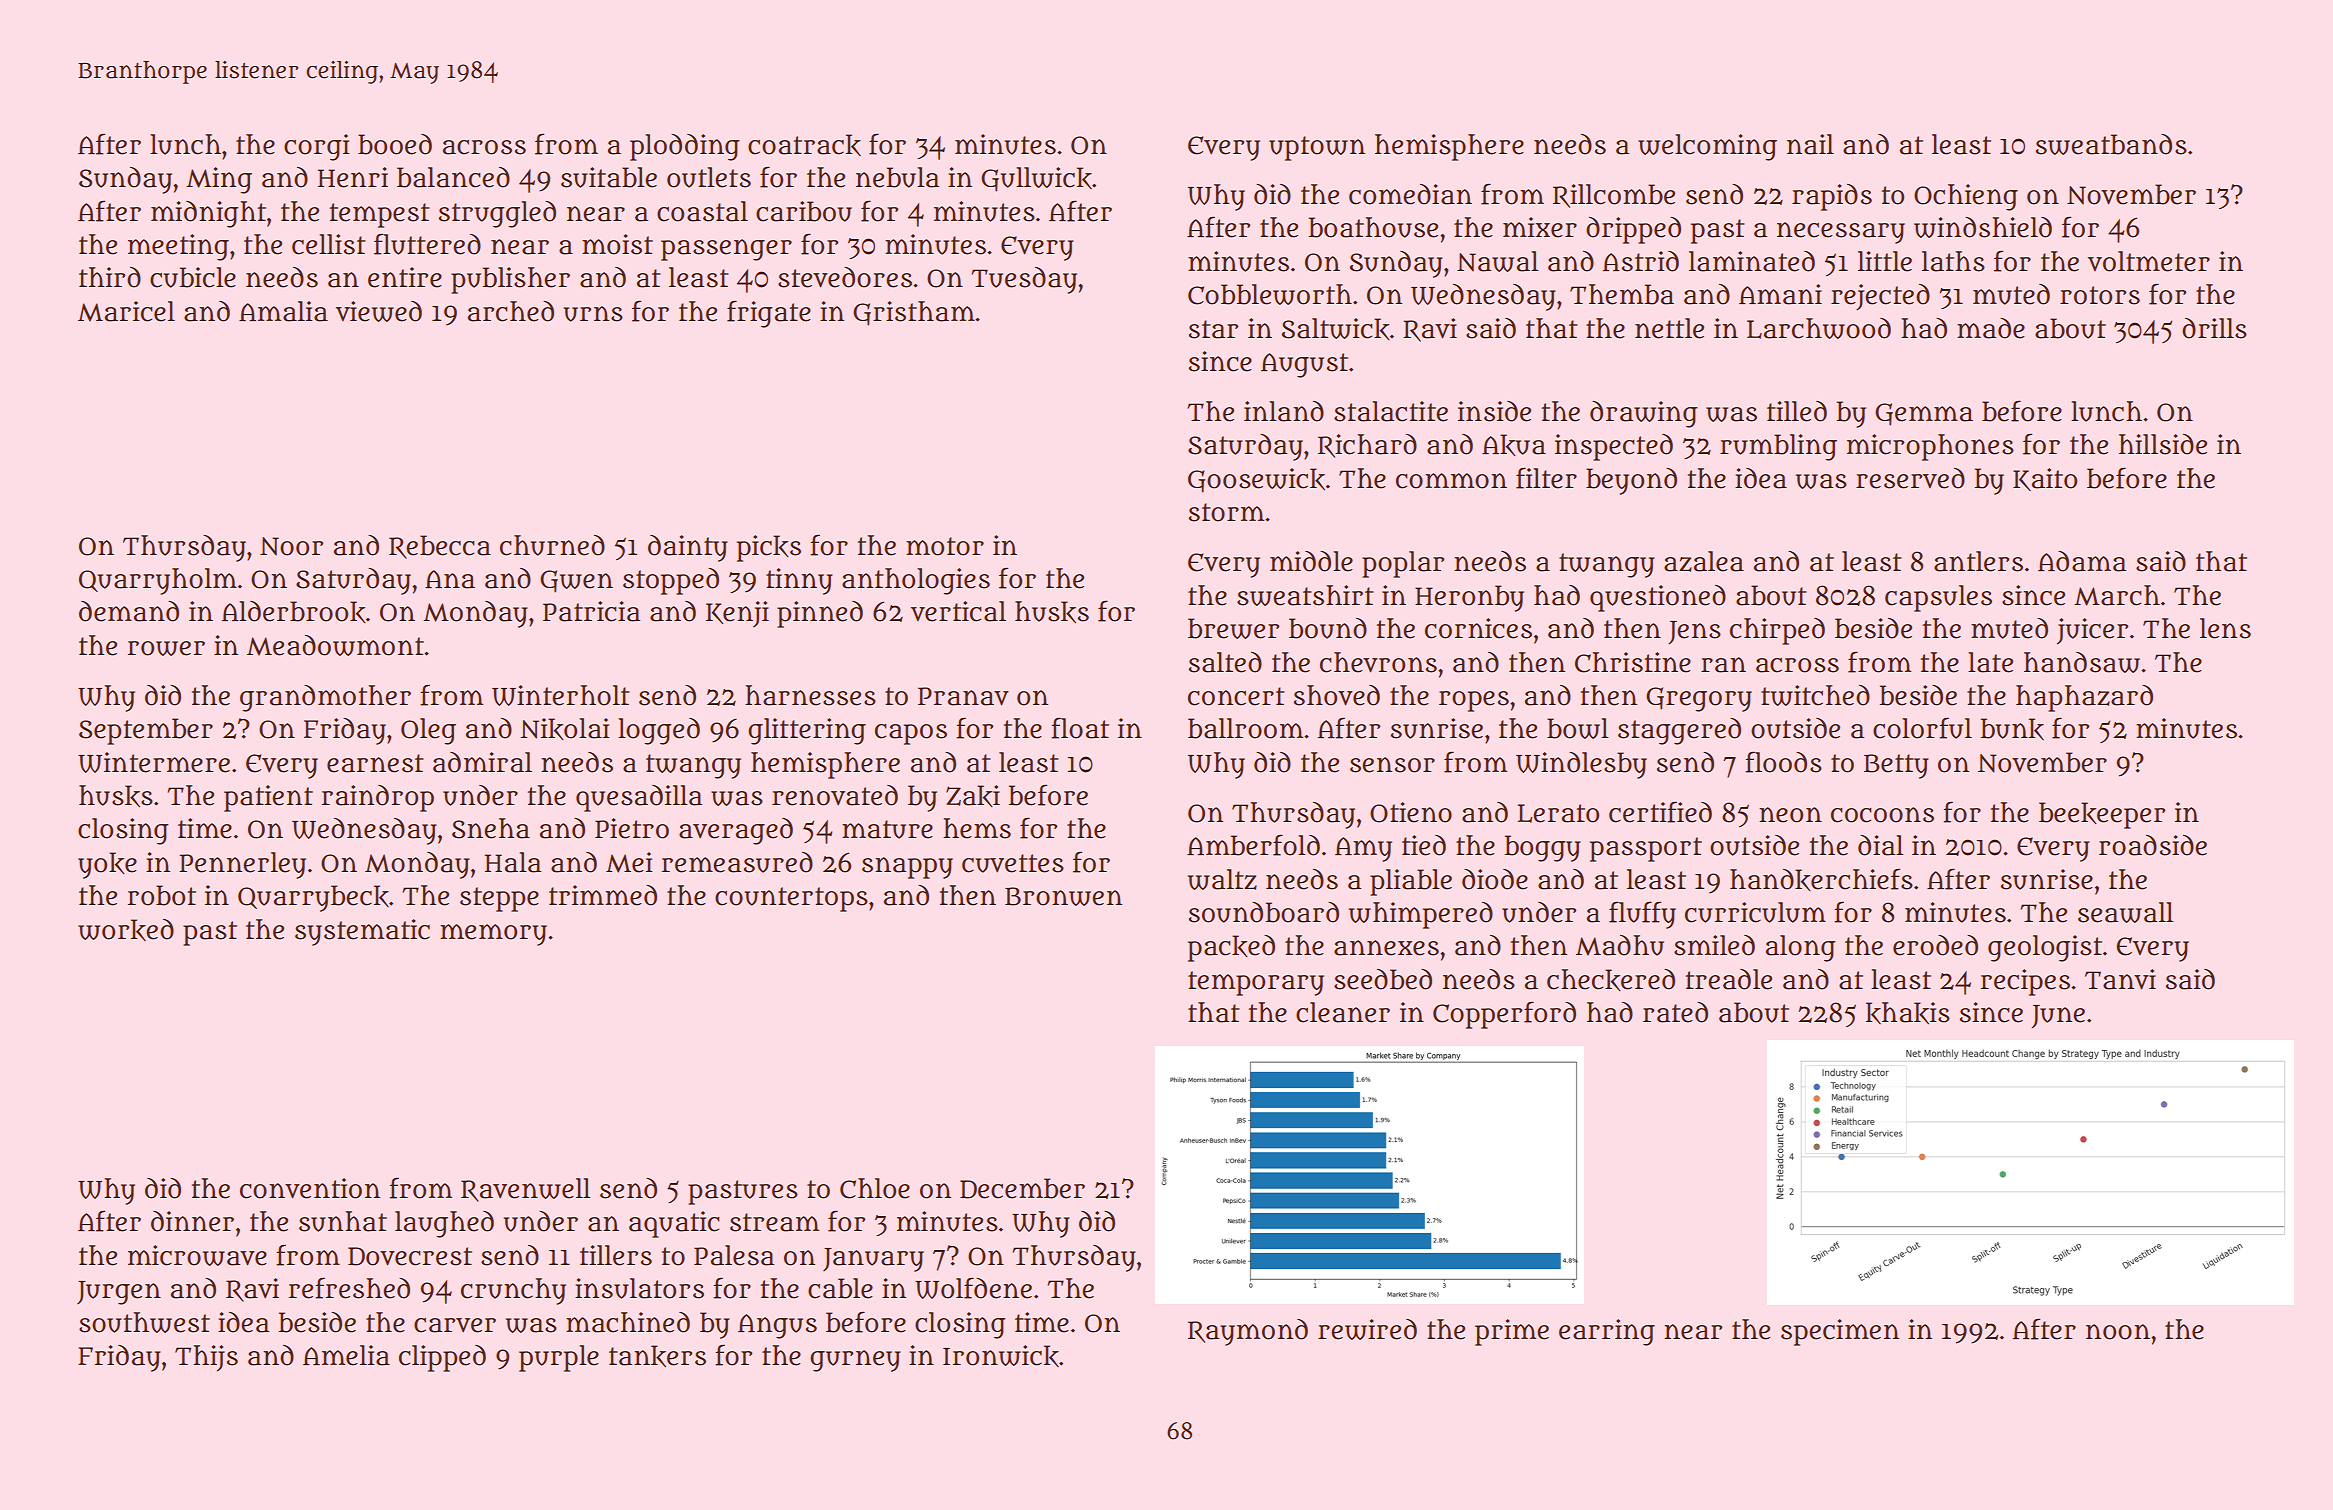  Describe the element at coordinates (1392, 765) in the screenshot. I see `sensor` at that location.
